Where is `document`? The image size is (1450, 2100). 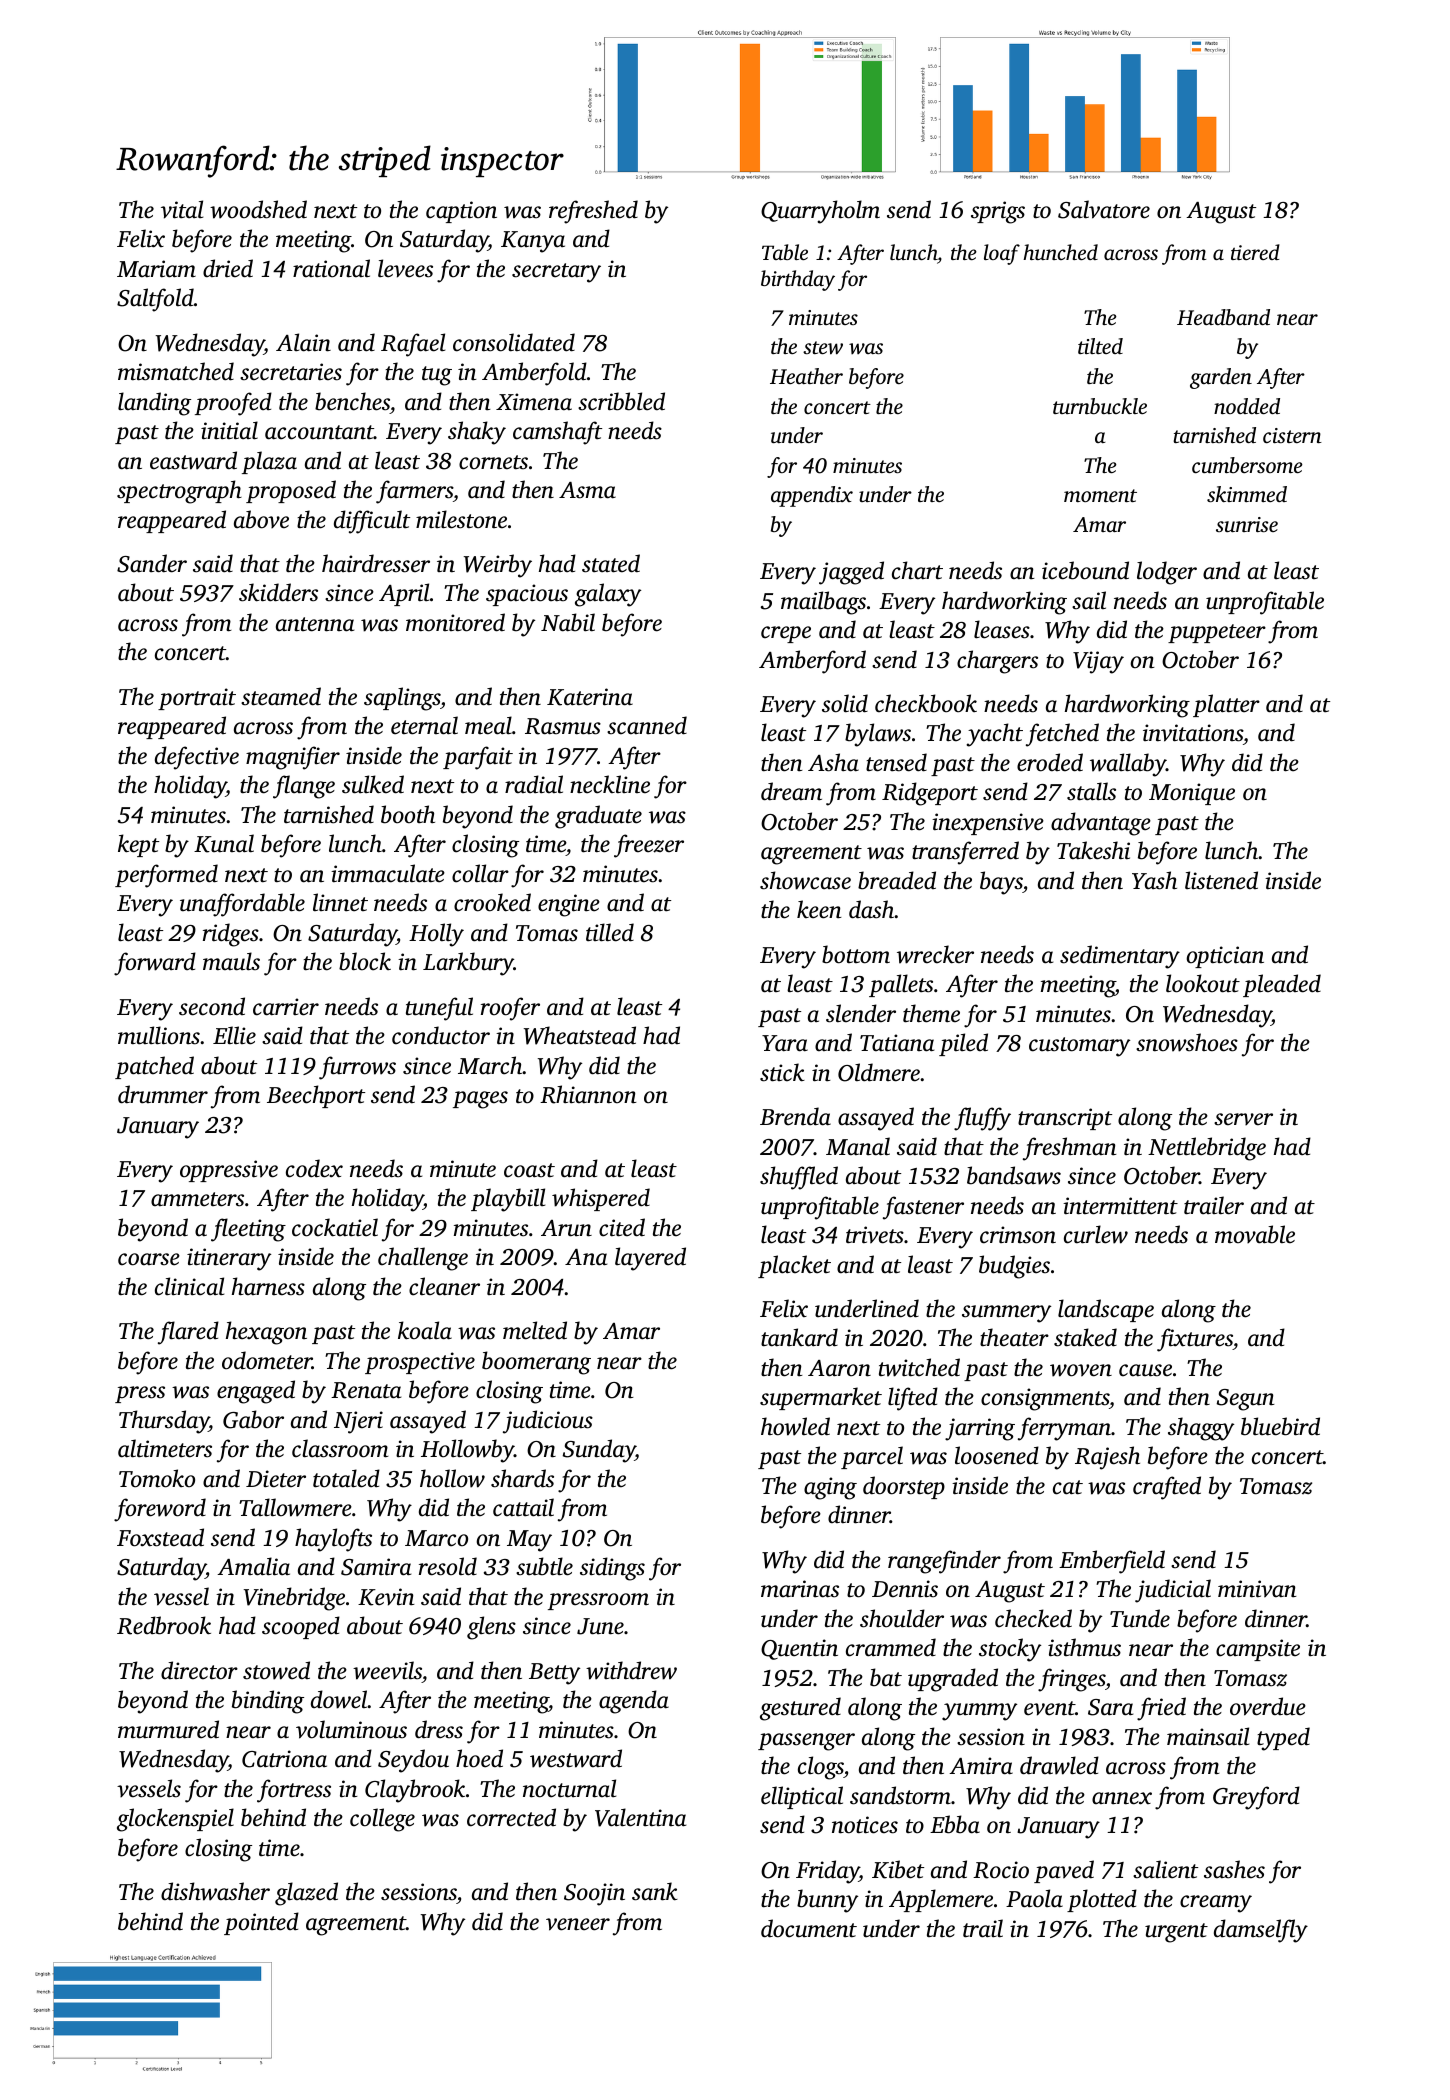
document is located at coordinates (809, 1928).
